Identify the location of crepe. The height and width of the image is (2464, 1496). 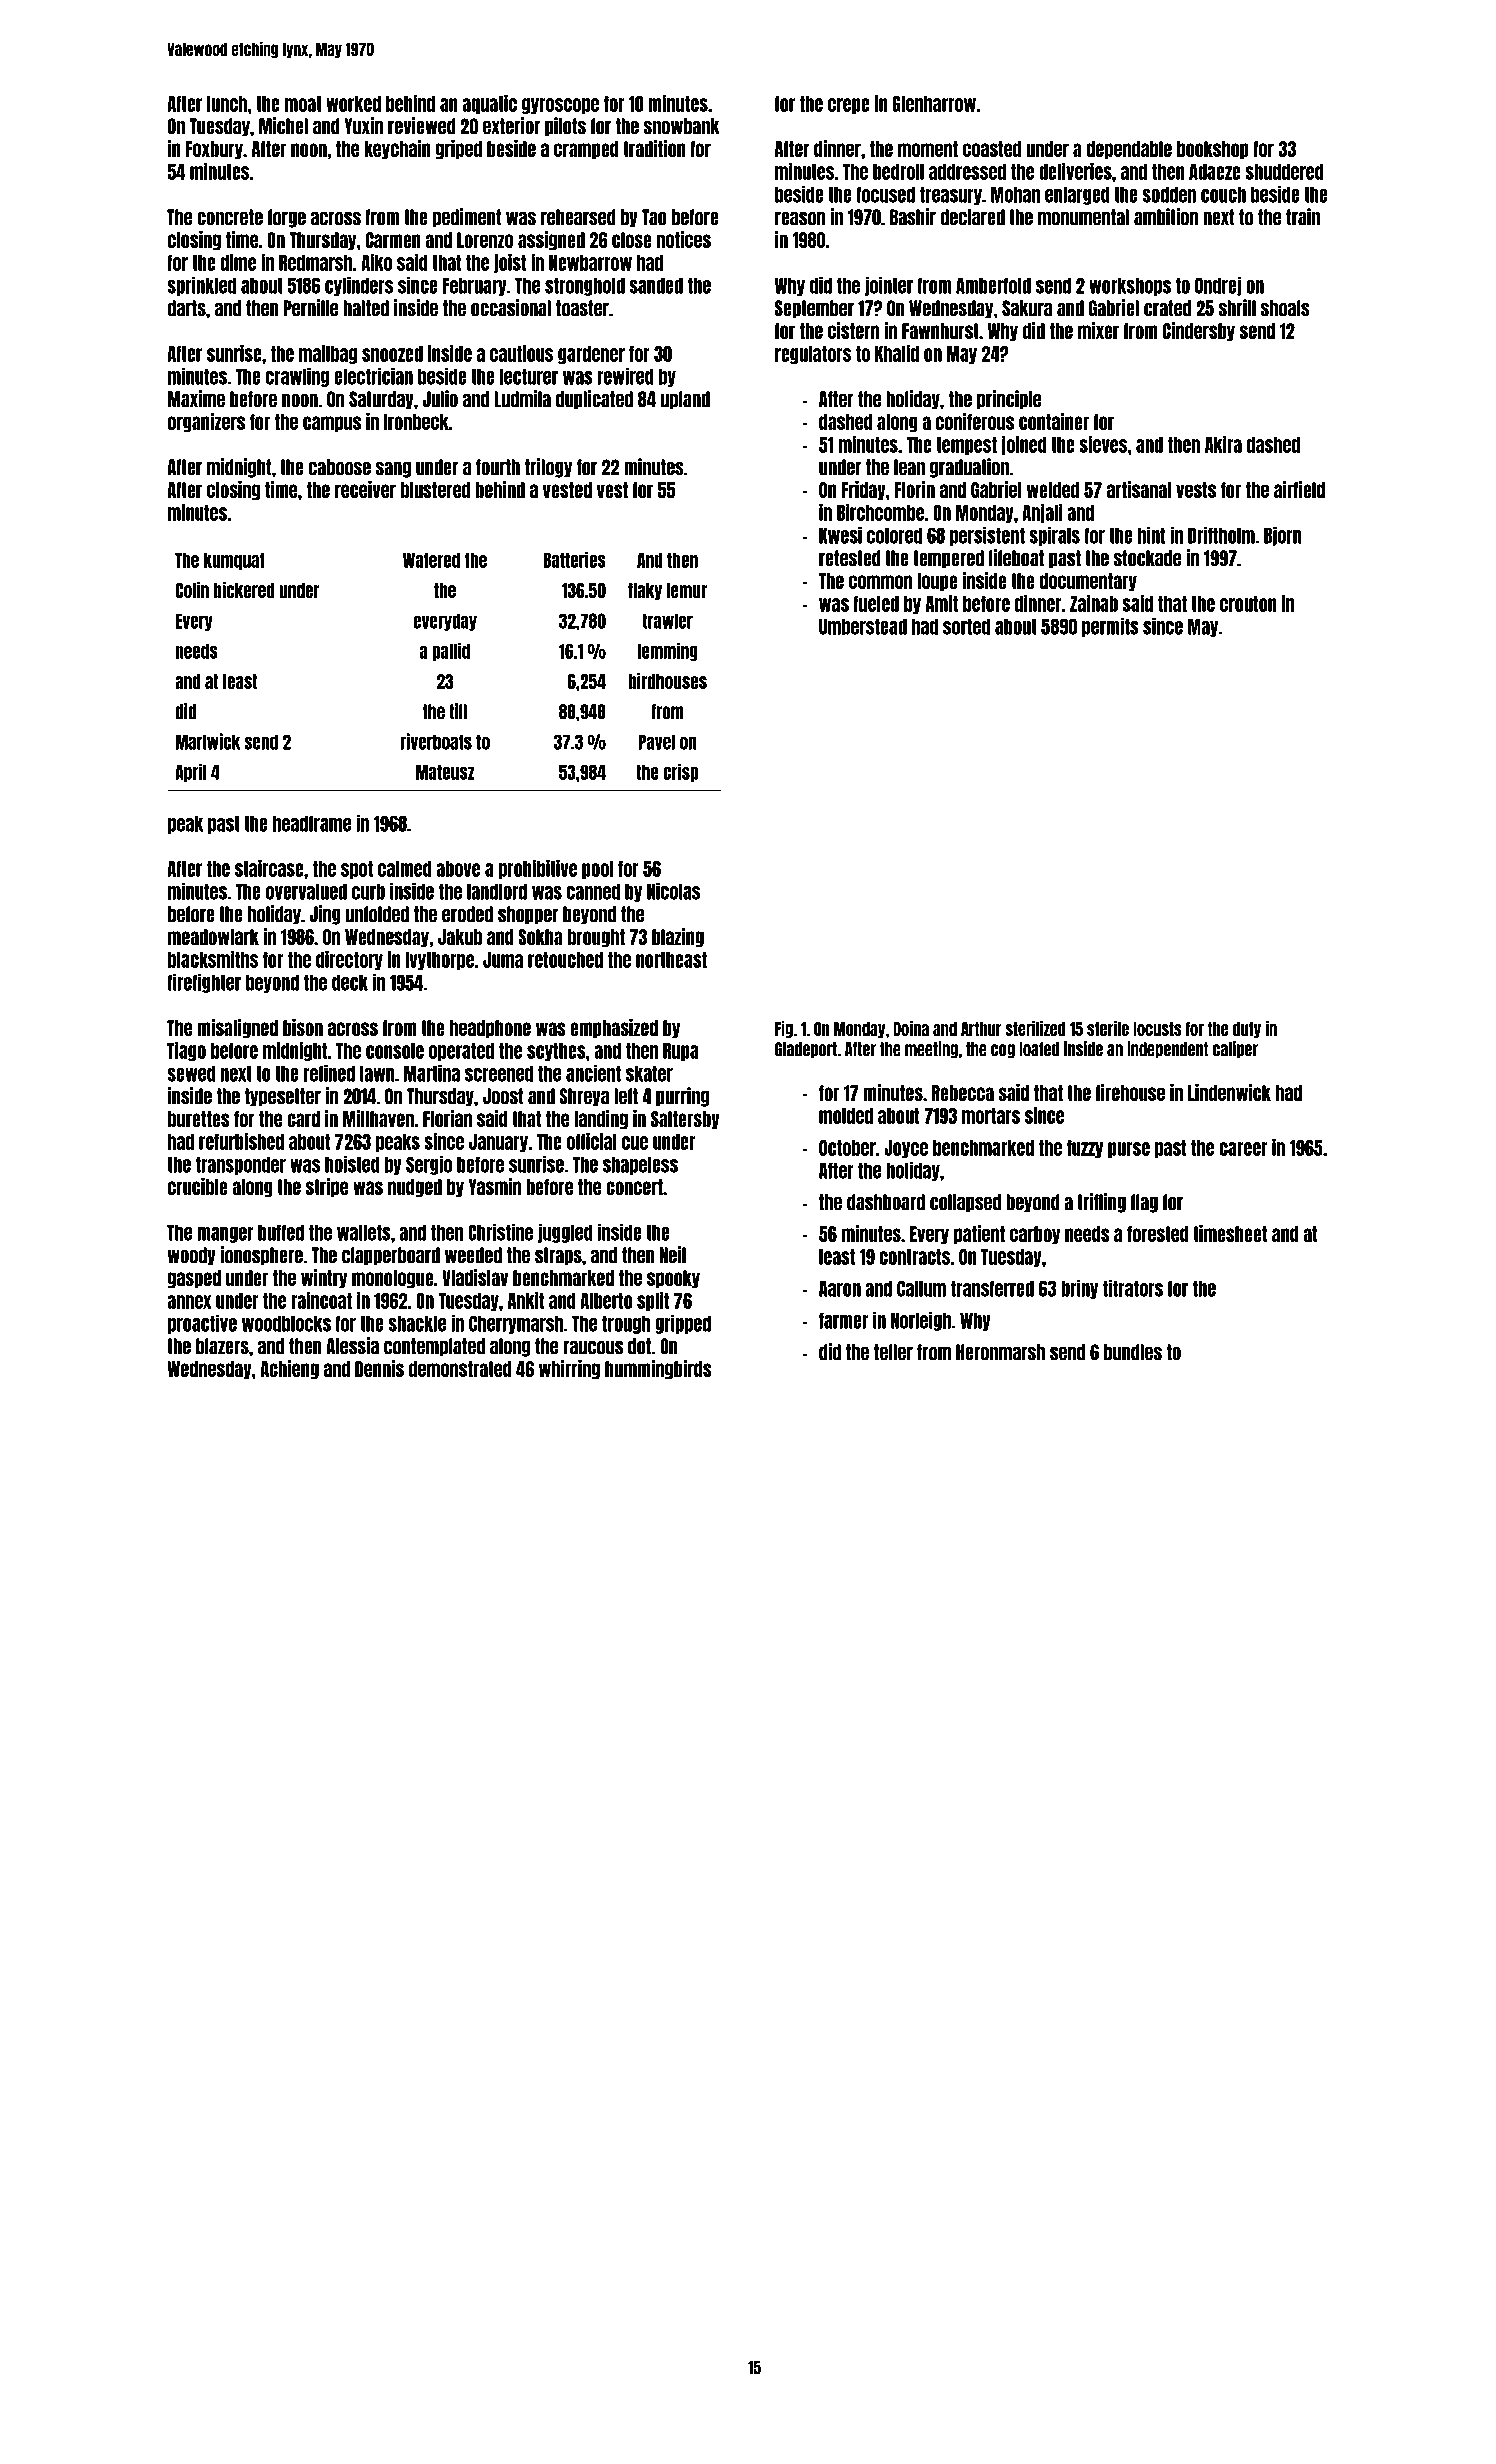
(849, 106).
